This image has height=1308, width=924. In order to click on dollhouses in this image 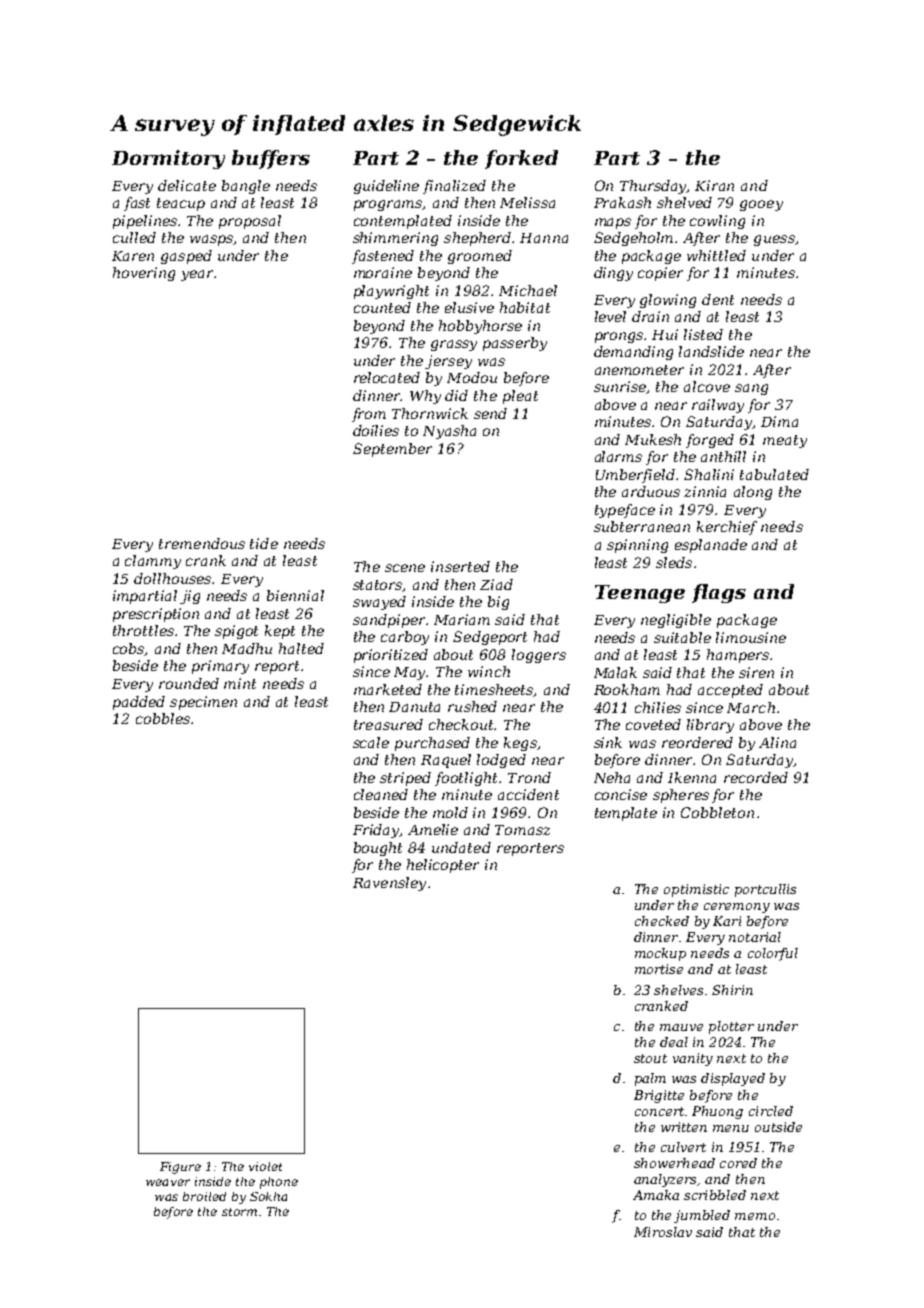, I will do `click(173, 578)`.
